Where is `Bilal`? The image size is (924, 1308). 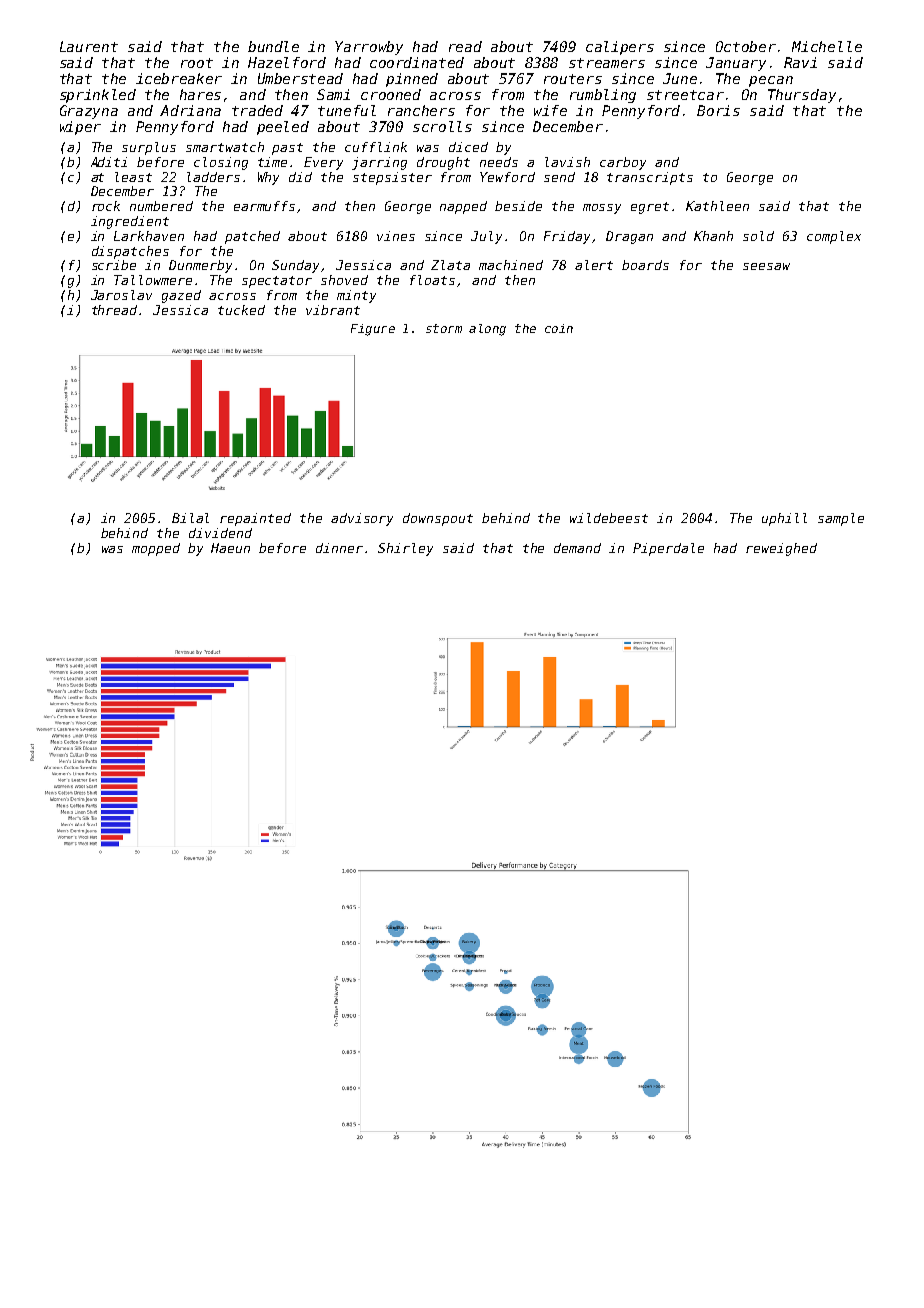
Bilal is located at coordinates (190, 518).
